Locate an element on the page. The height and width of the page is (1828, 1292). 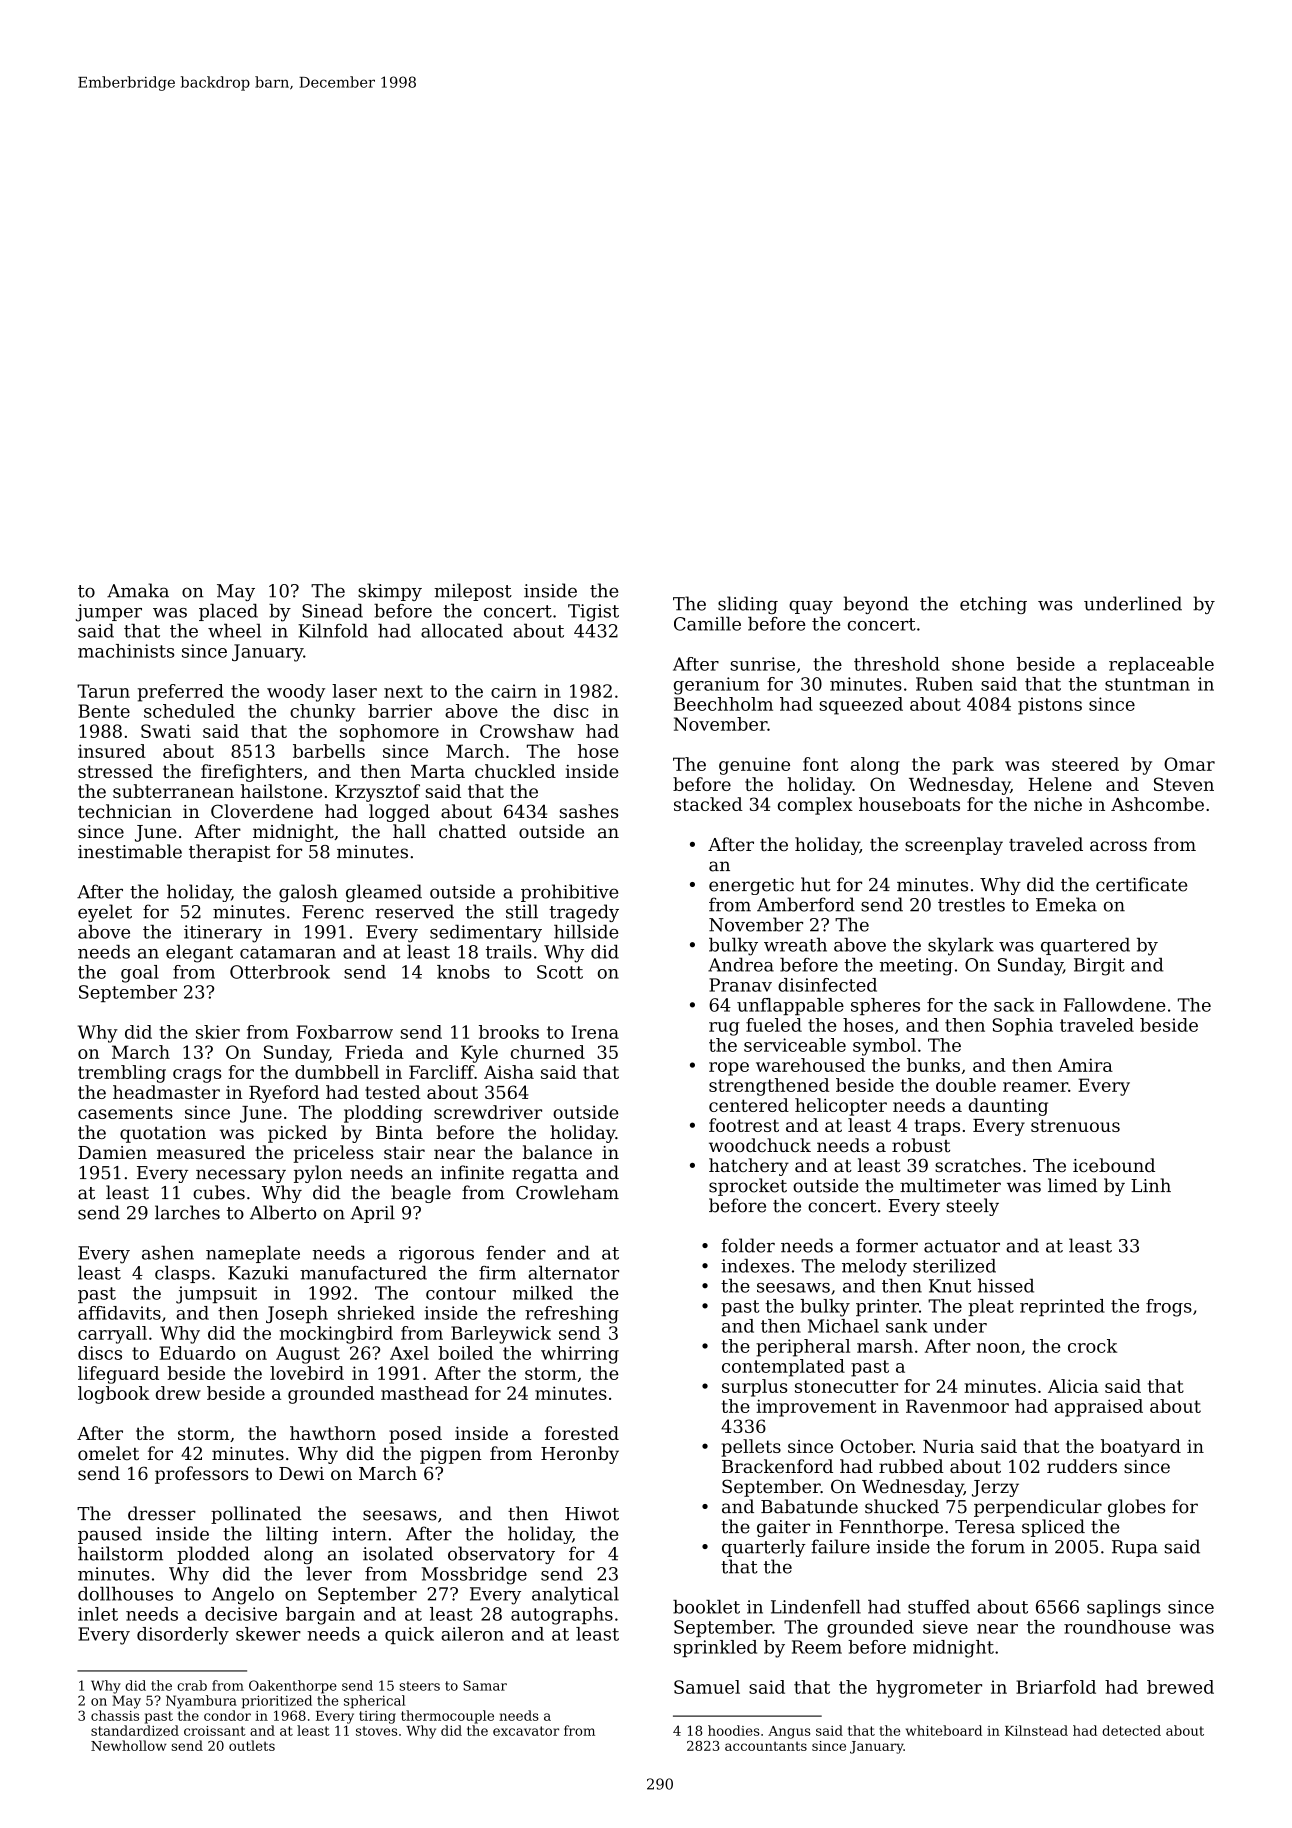
niche is located at coordinates (1058, 804).
